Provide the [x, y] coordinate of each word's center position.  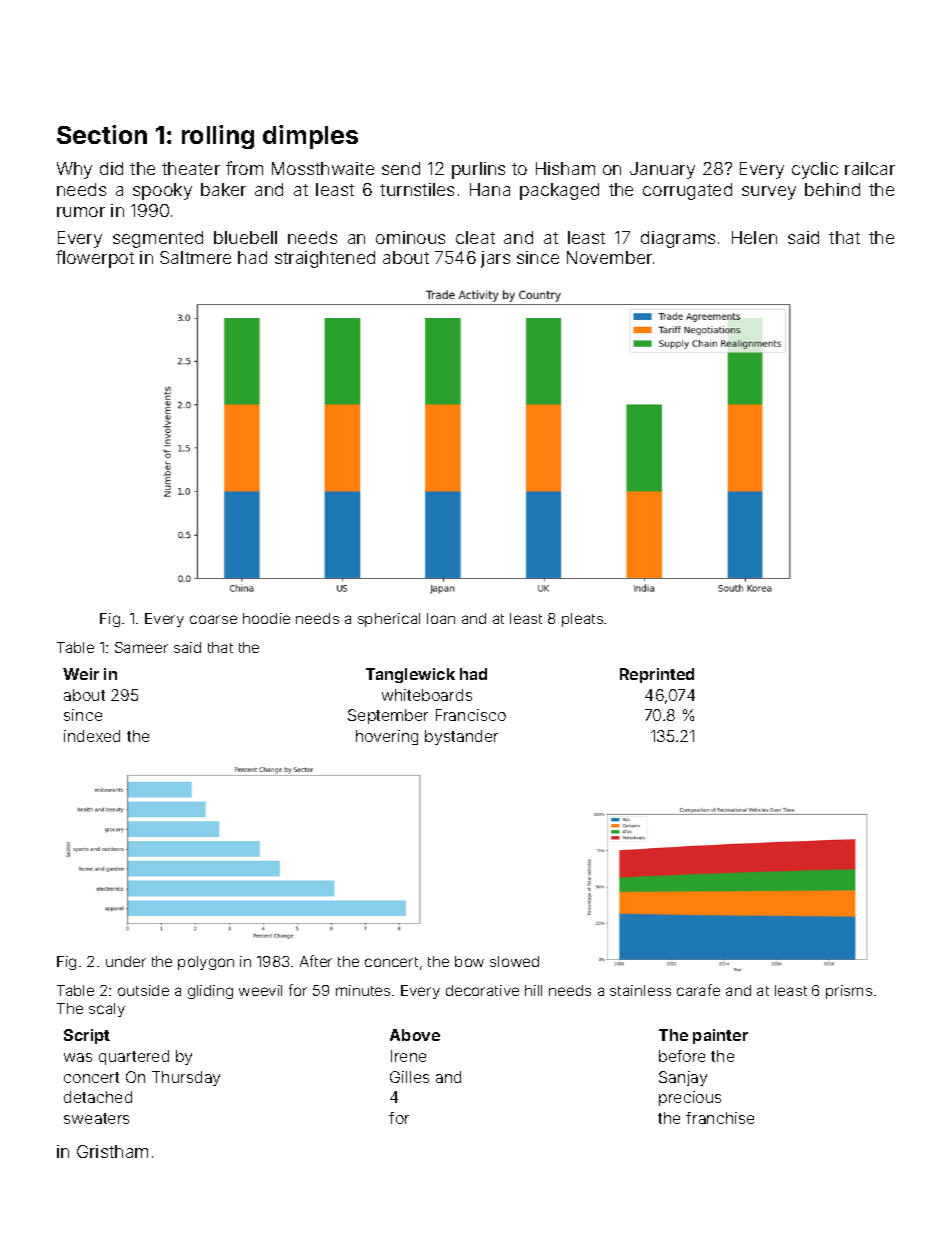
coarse [213, 619]
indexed [92, 736]
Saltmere [195, 257]
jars [495, 259]
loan [441, 618]
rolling [218, 137]
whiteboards [427, 695]
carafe [698, 990]
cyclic [815, 170]
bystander [461, 737]
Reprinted [657, 675]
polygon [206, 963]
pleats [582, 620]
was [78, 1057]
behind [832, 189]
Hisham [565, 168]
